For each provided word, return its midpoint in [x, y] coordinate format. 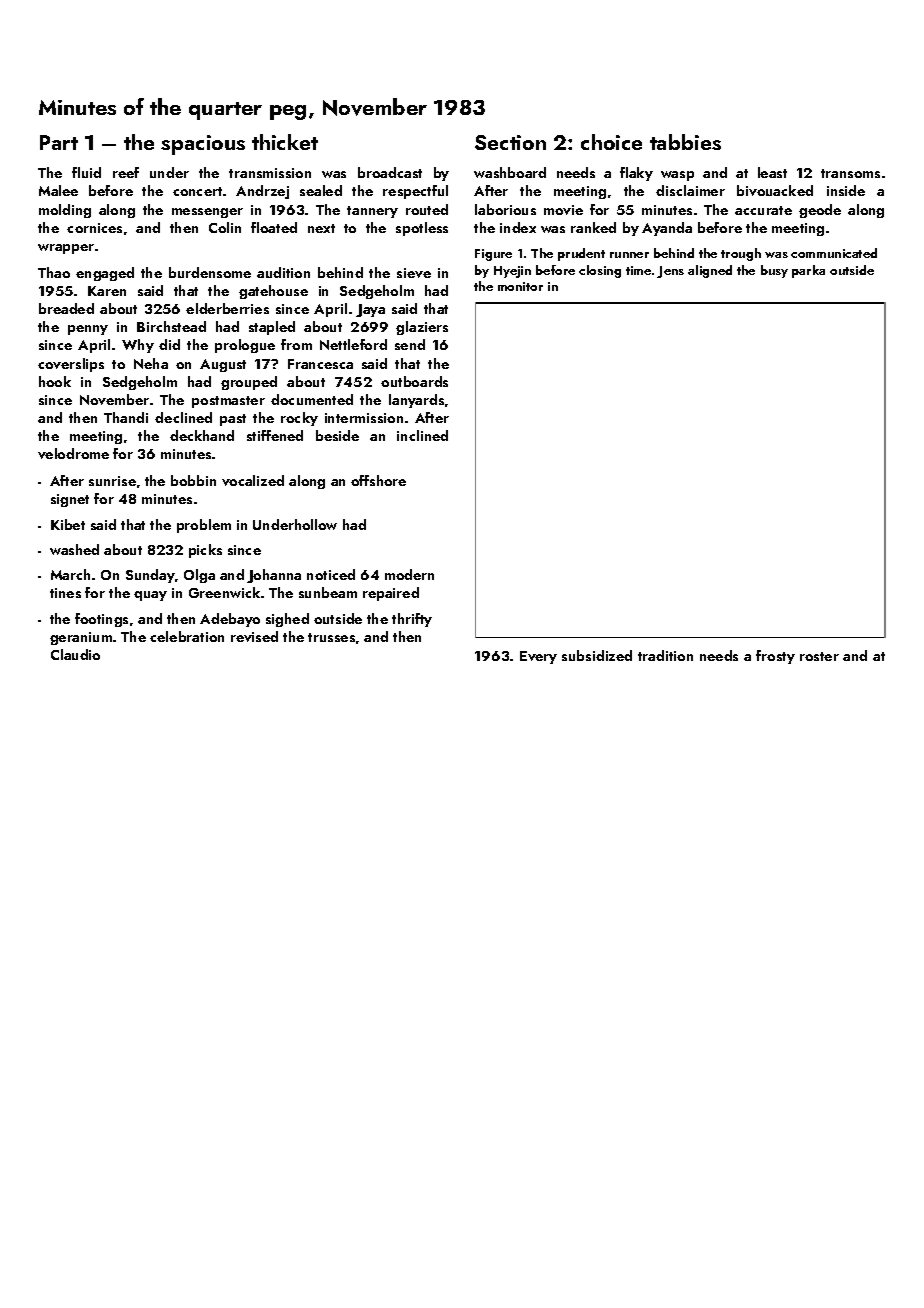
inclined [422, 435]
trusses [331, 637]
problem [204, 526]
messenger [207, 213]
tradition [665, 655]
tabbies [685, 142]
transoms [850, 173]
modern [409, 574]
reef [126, 172]
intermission [364, 418]
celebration [187, 636]
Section [510, 142]
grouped [249, 383]
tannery [372, 212]
